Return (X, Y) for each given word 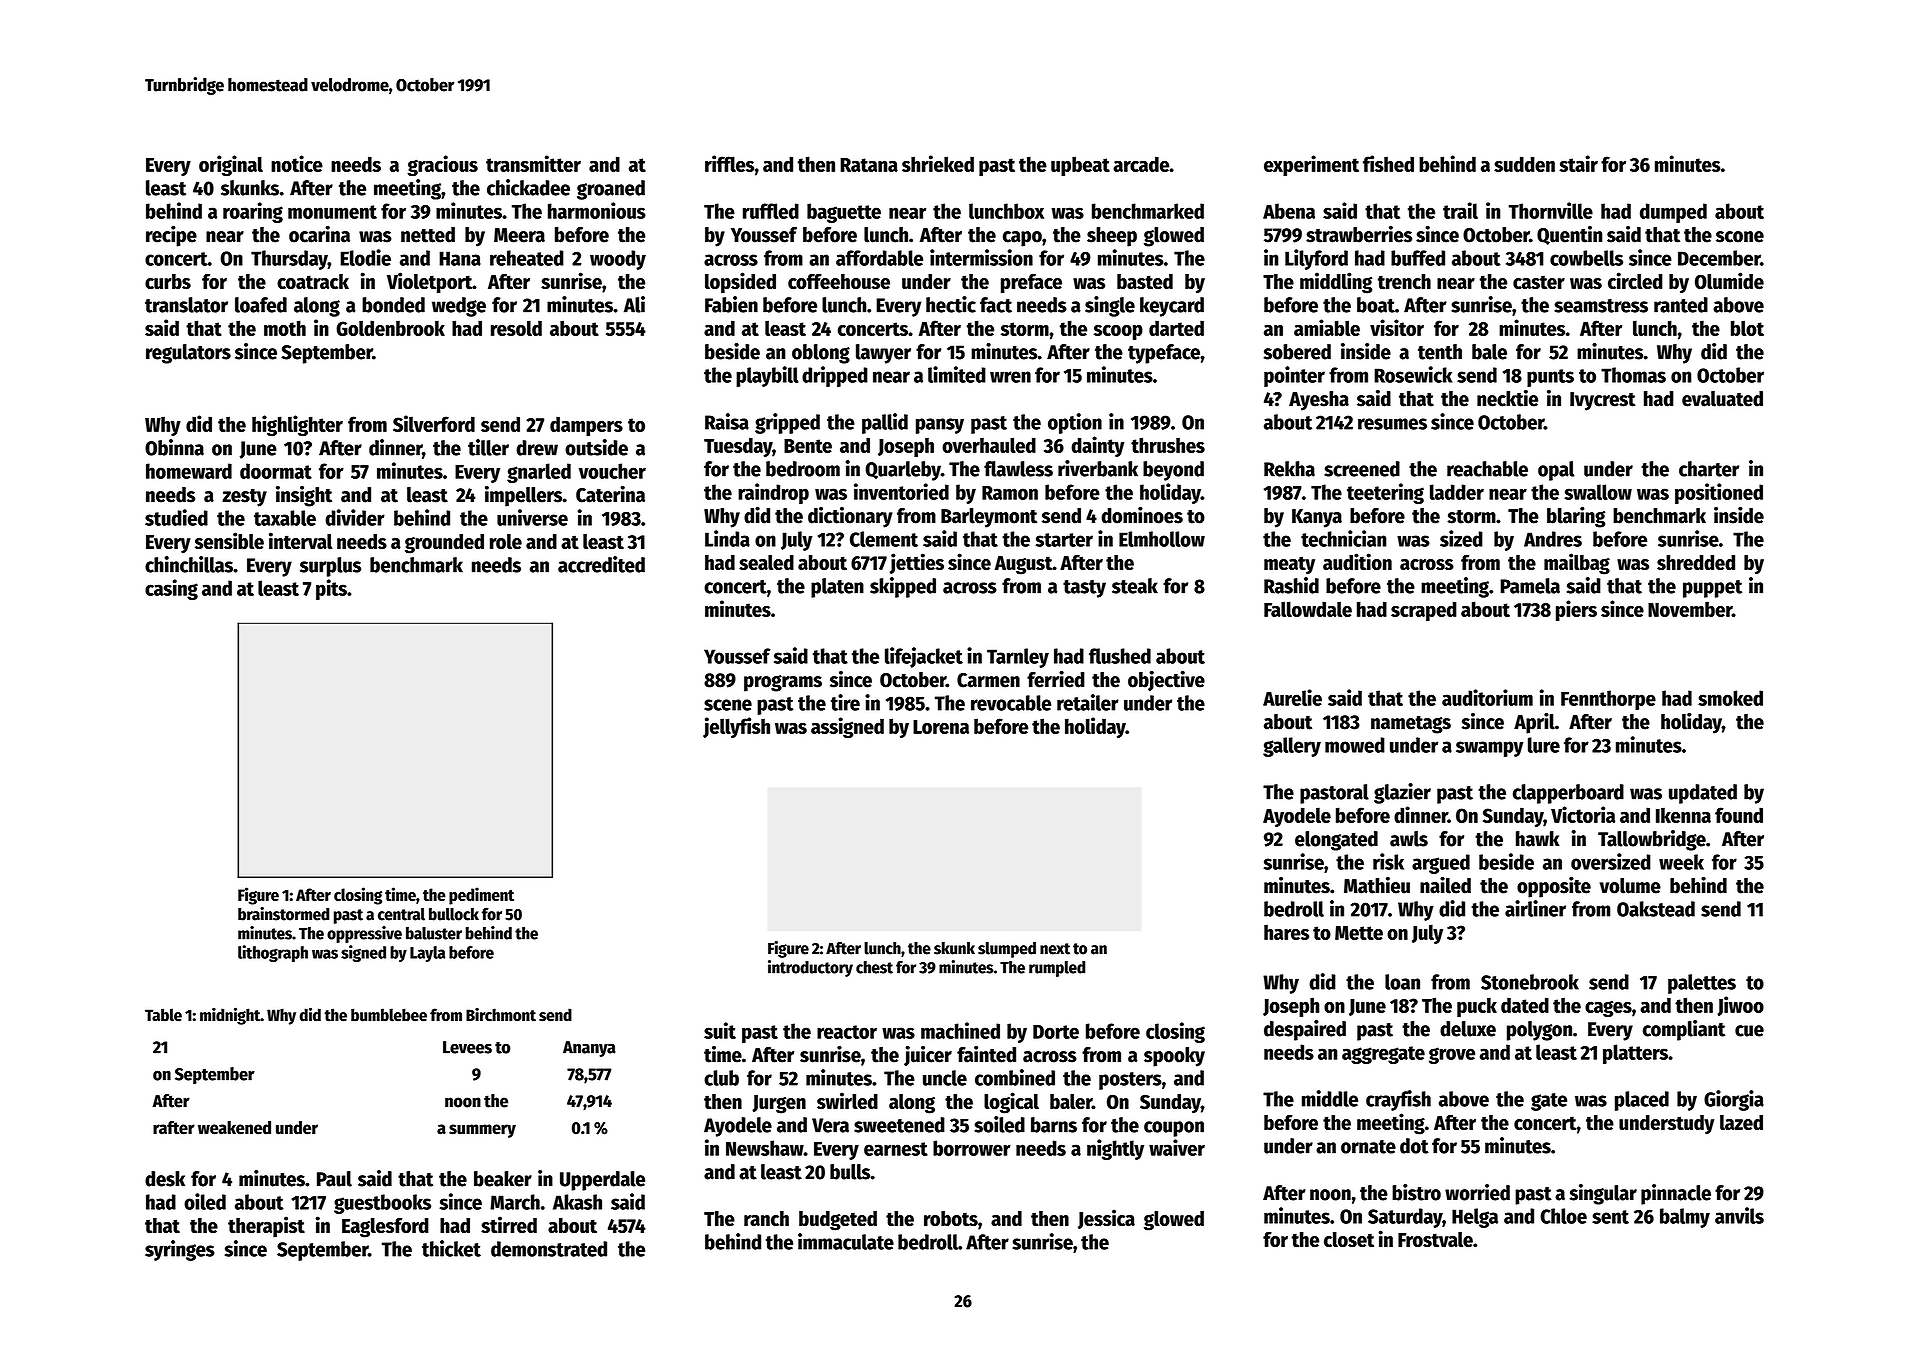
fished (1388, 163)
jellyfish (736, 727)
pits (331, 589)
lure (1544, 745)
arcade (1141, 164)
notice (297, 163)
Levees (467, 1047)
